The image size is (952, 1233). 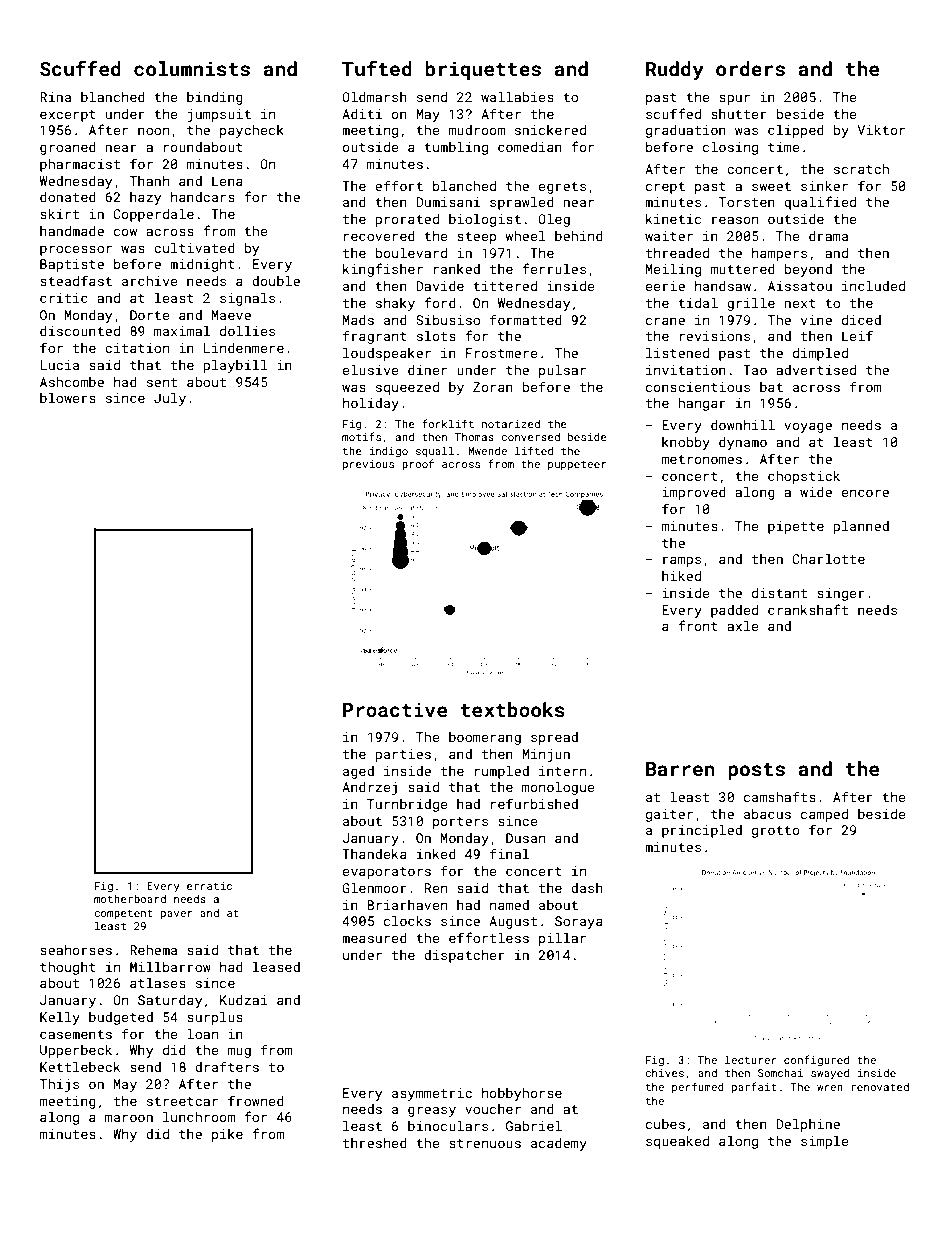 What do you see at coordinates (358, 772) in the document?
I see `aged` at bounding box center [358, 772].
